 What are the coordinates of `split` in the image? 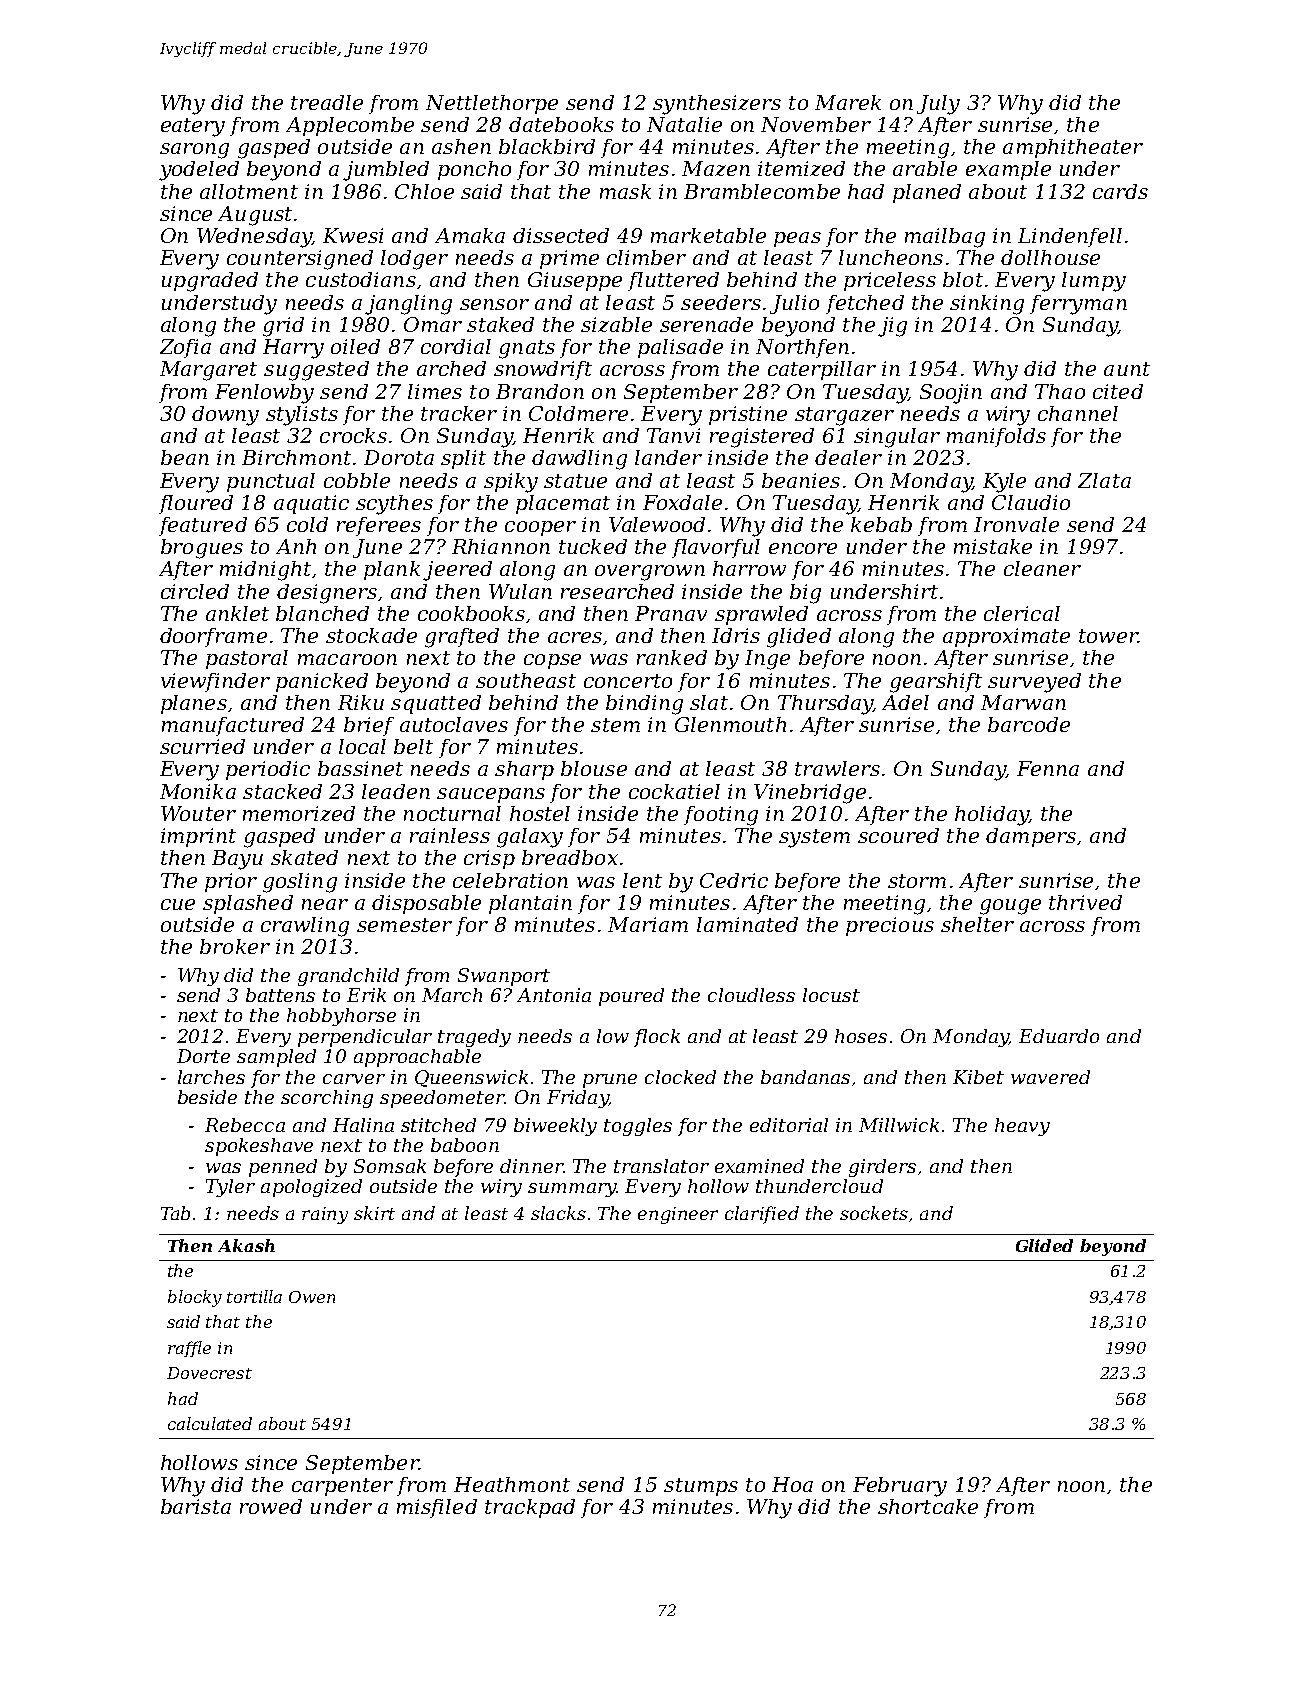 It's located at (463, 459).
